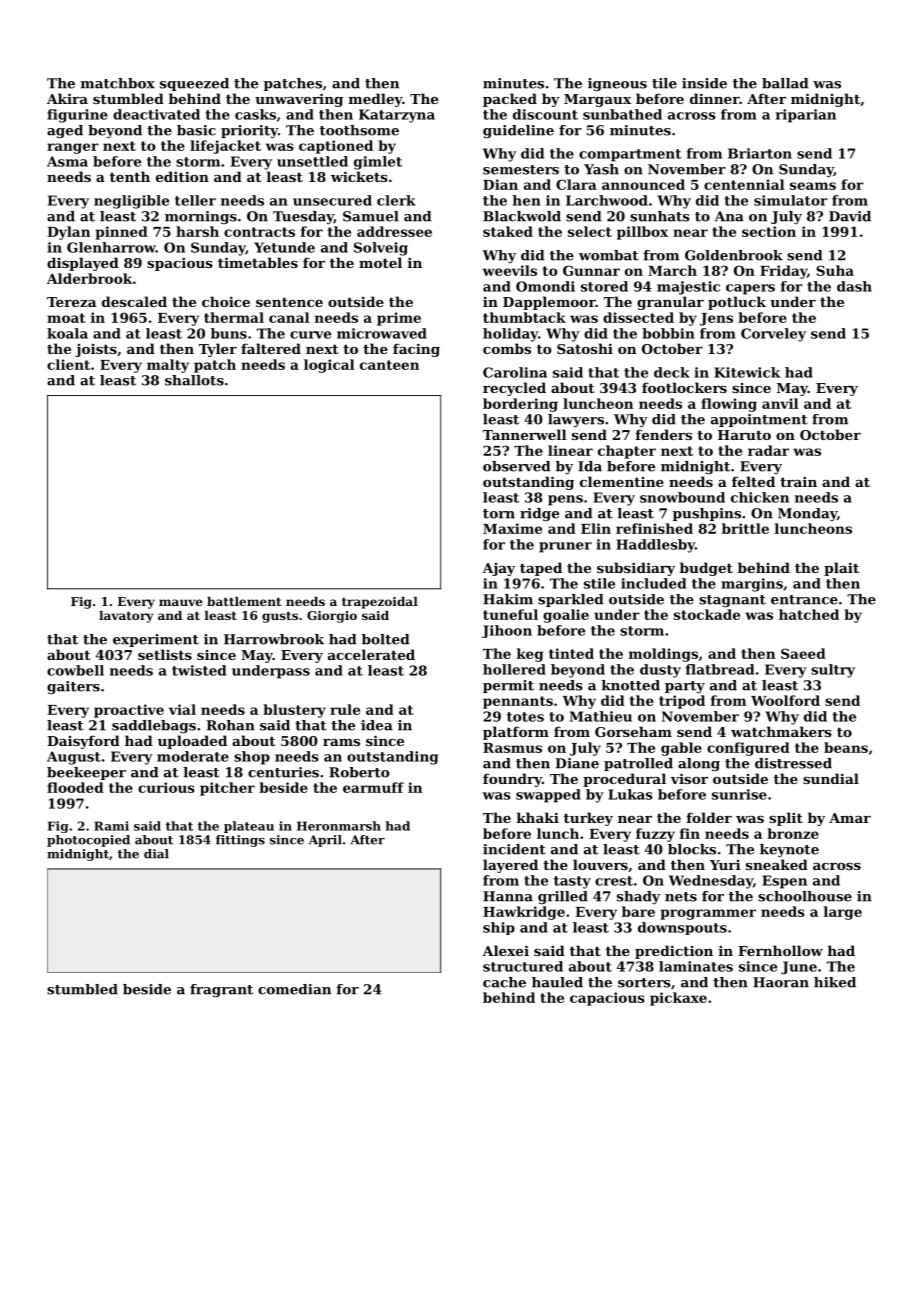 The height and width of the screenshot is (1308, 924). Describe the element at coordinates (793, 833) in the screenshot. I see `bronze` at that location.
